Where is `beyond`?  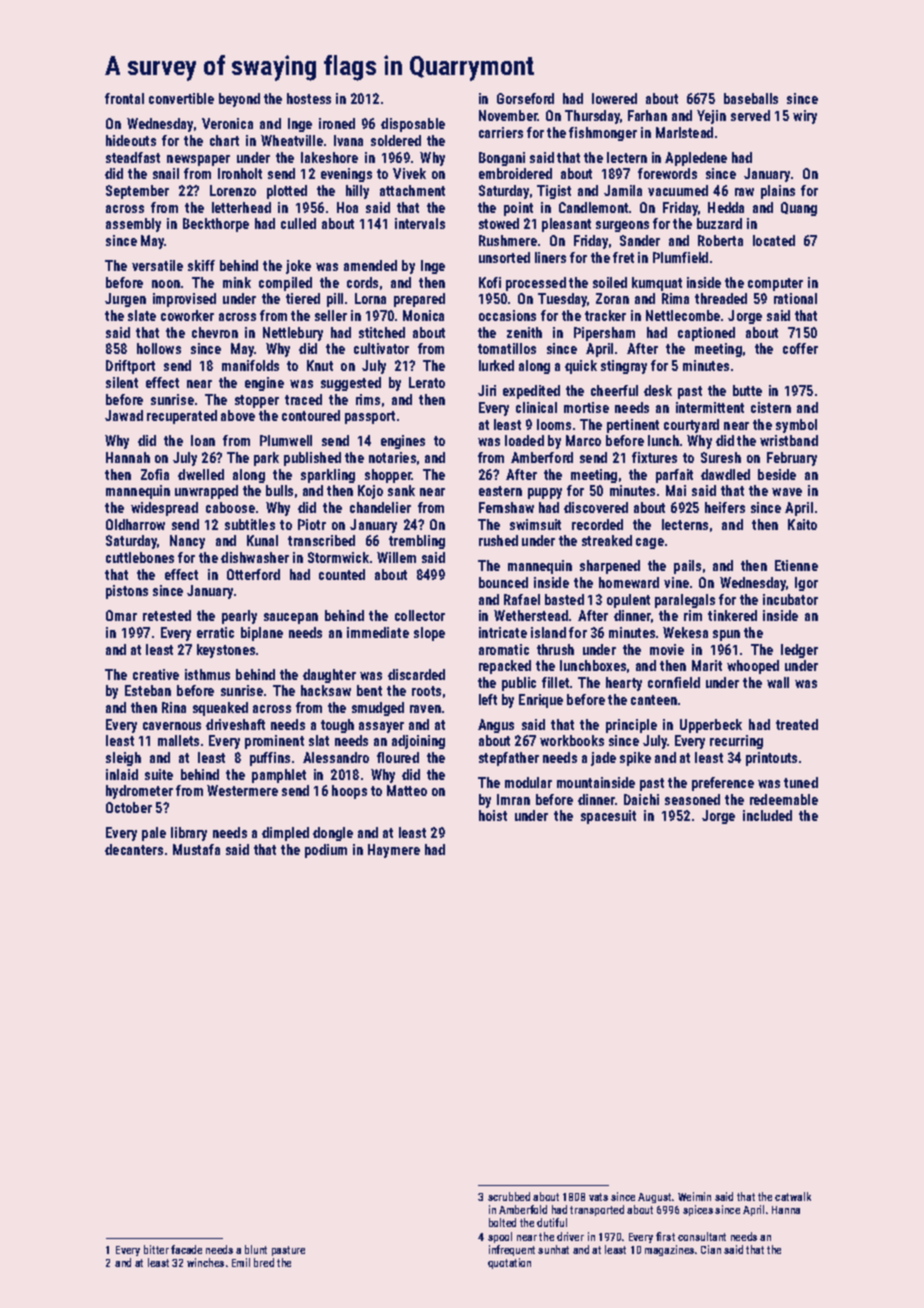
beyond is located at coordinates (239, 100).
